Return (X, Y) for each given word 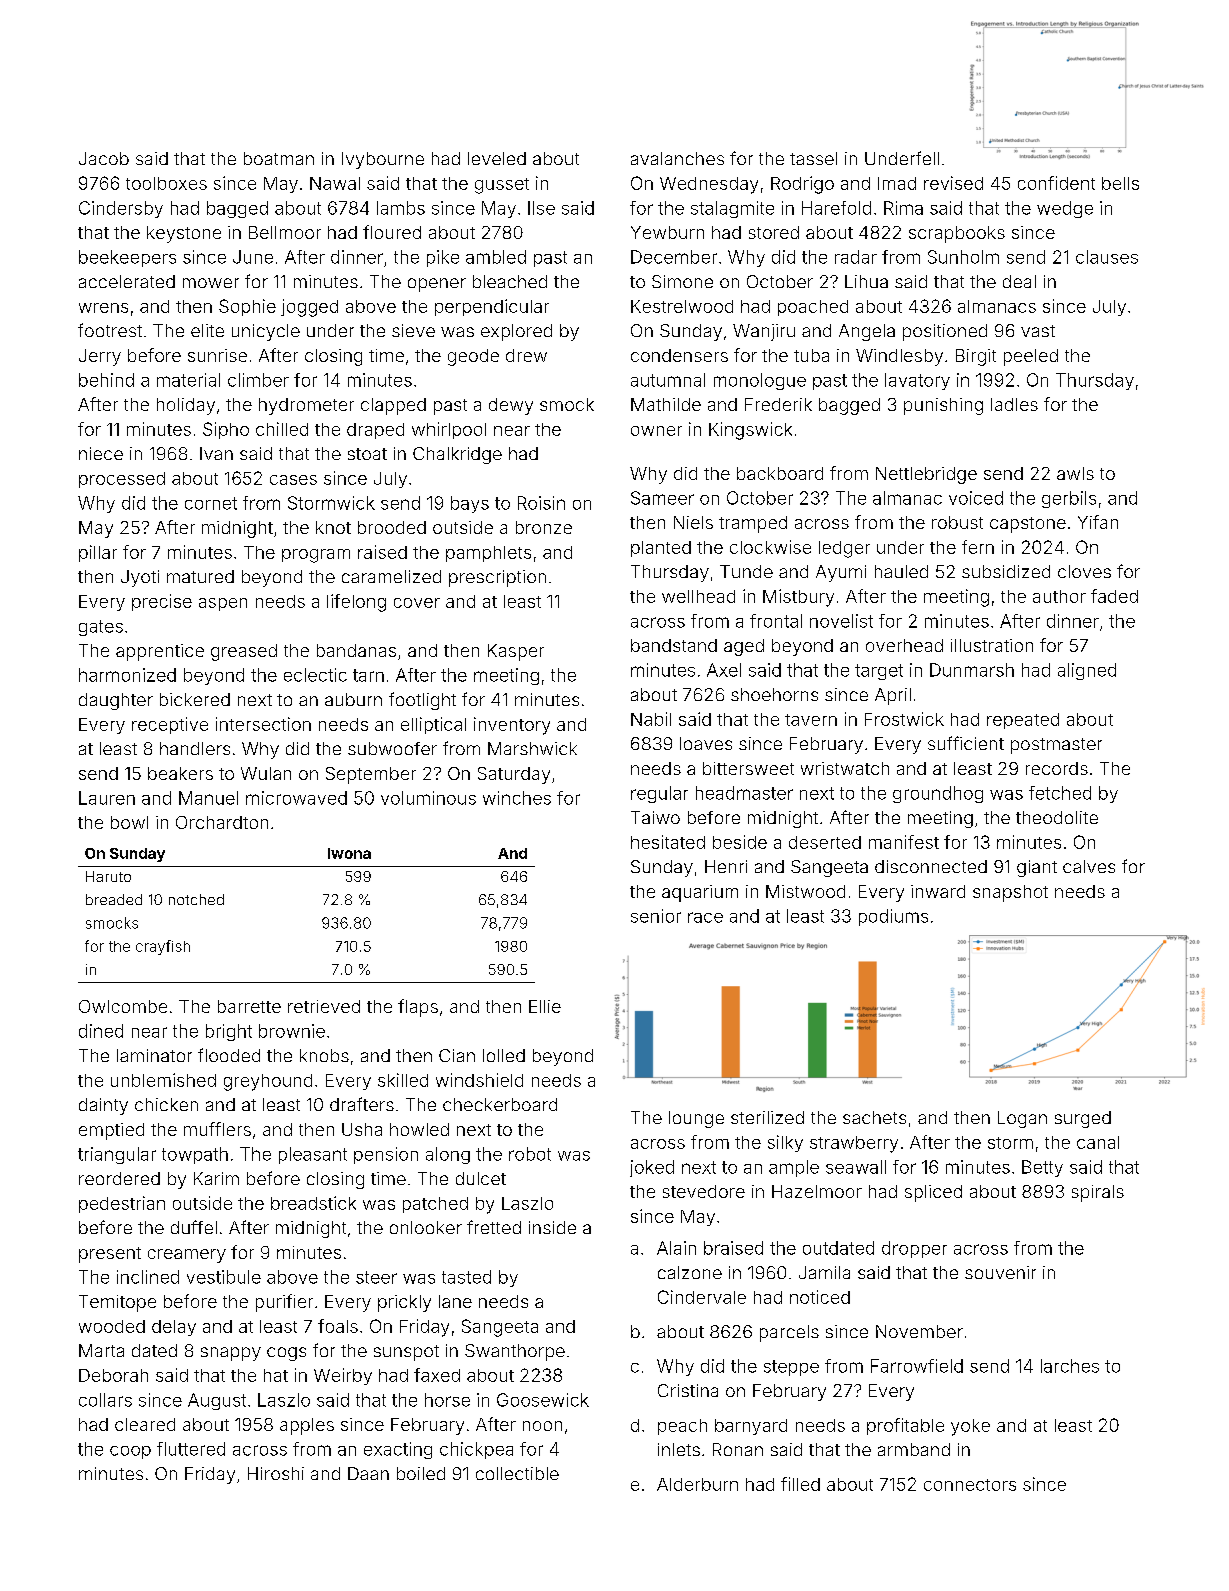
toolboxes (166, 183)
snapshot (1010, 893)
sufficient (966, 743)
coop (130, 1452)
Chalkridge (457, 455)
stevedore (704, 1191)
